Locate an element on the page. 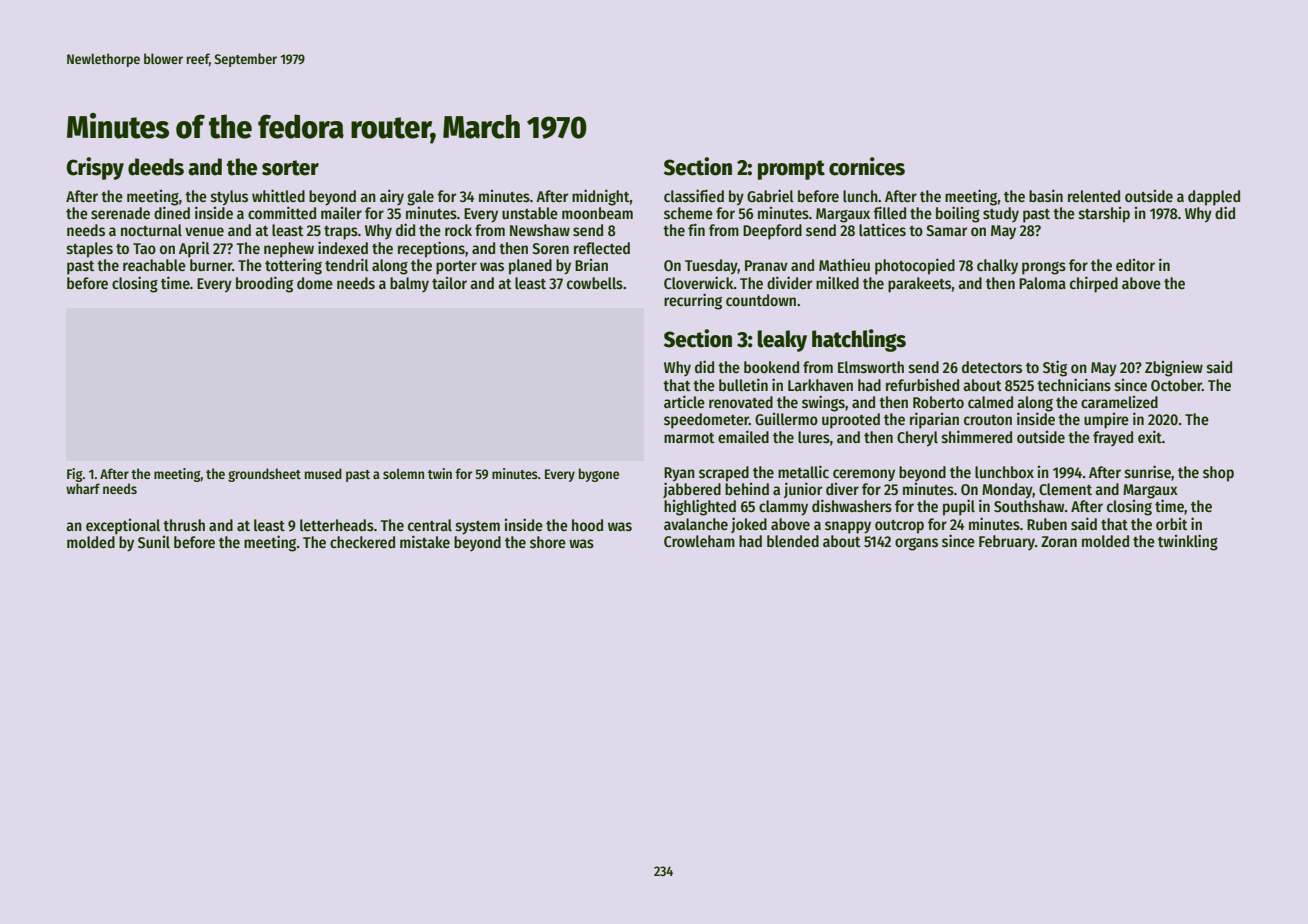  serenade is located at coordinates (120, 213).
